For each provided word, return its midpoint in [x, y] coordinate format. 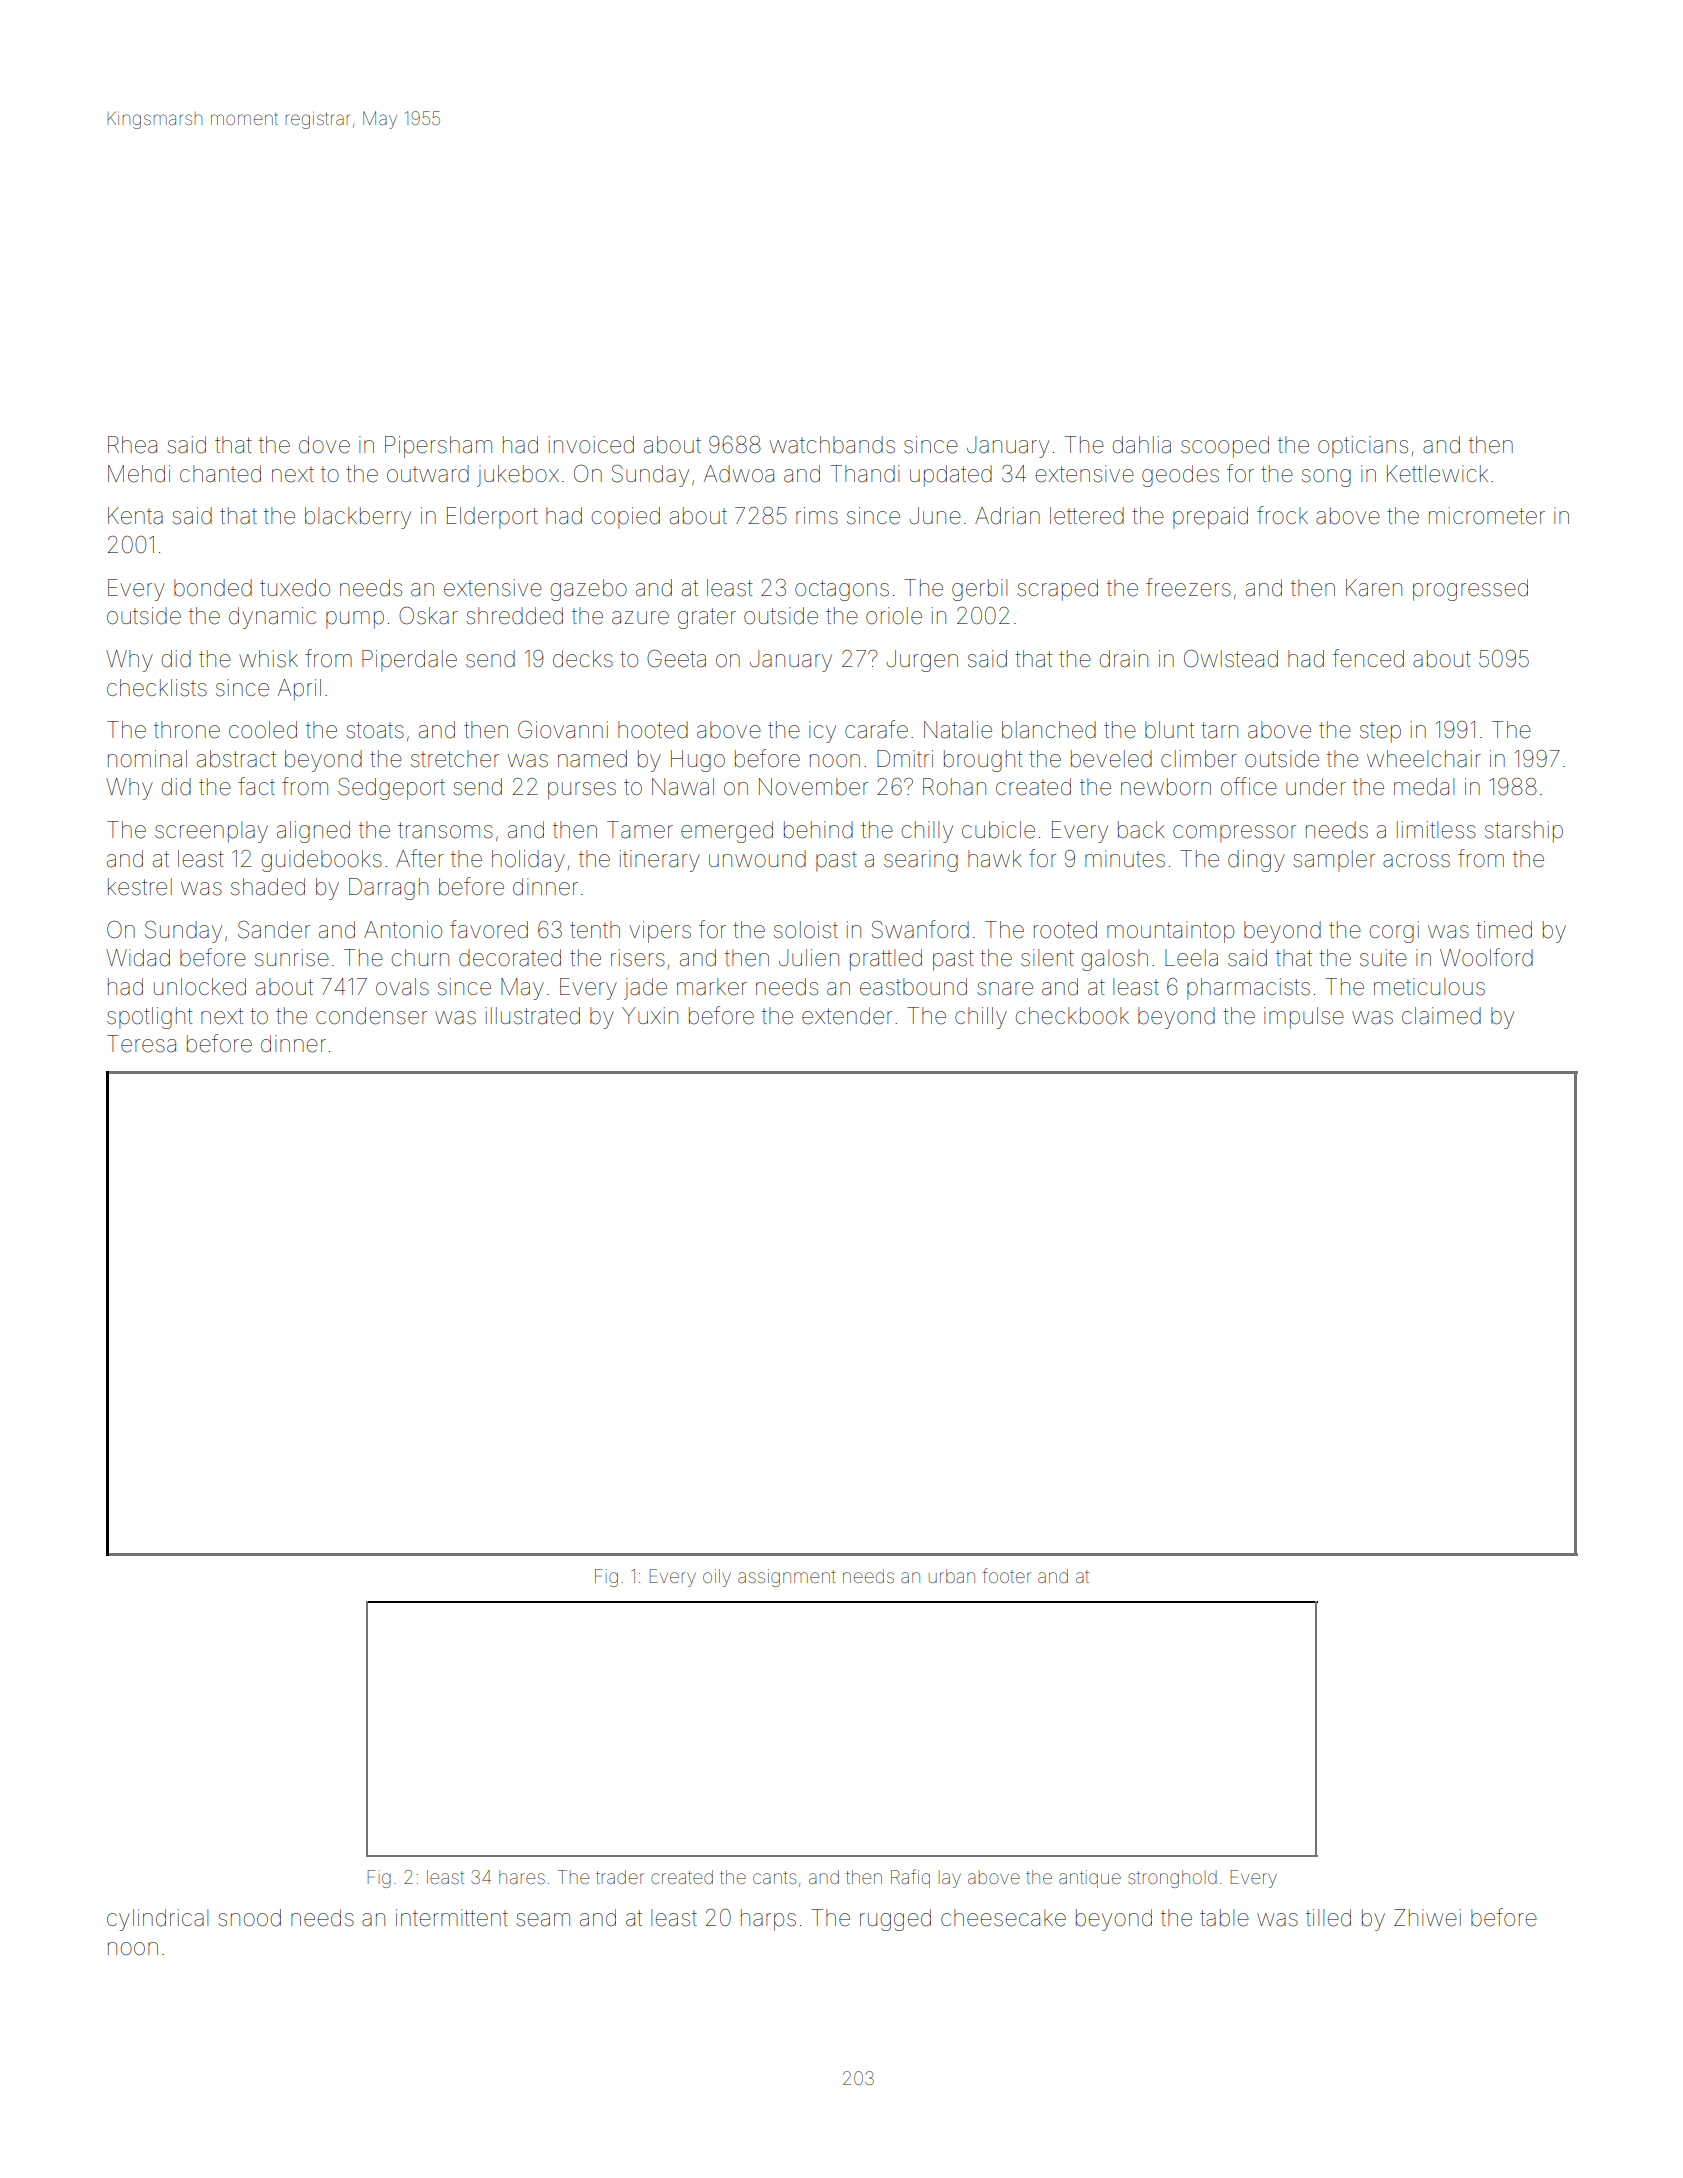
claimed [1441, 1016]
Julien [809, 958]
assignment [787, 1578]
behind [818, 830]
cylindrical [157, 1920]
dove [324, 445]
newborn [1166, 787]
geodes [1180, 476]
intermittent [452, 1918]
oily [717, 1578]
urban [952, 1576]
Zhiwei [1427, 1918]
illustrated [533, 1016]
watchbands [832, 445]
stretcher [455, 759]
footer [1006, 1575]
